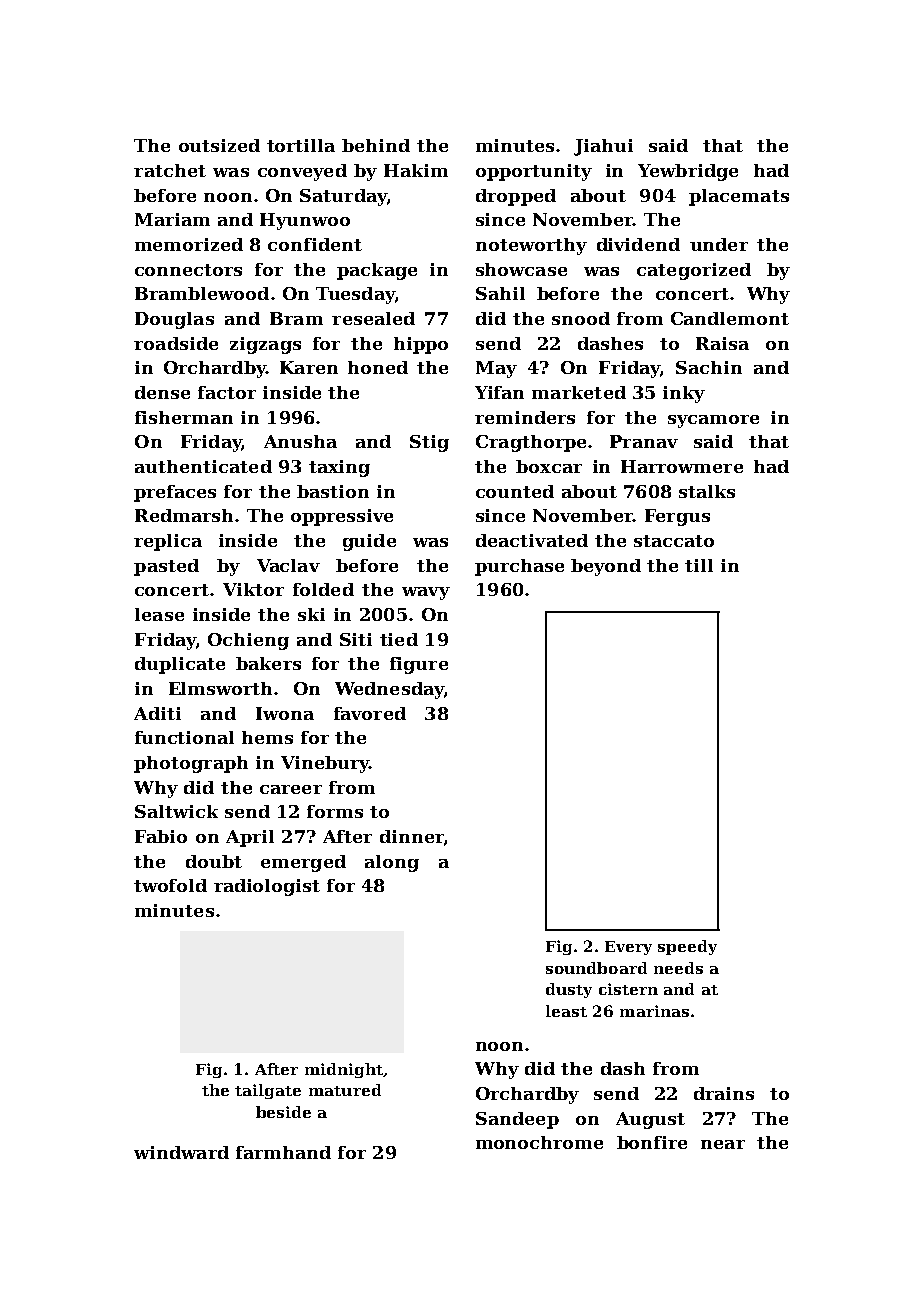 Image resolution: width=924 pixels, height=1314 pixels. Describe the element at coordinates (581, 318) in the image. I see `snood` at that location.
